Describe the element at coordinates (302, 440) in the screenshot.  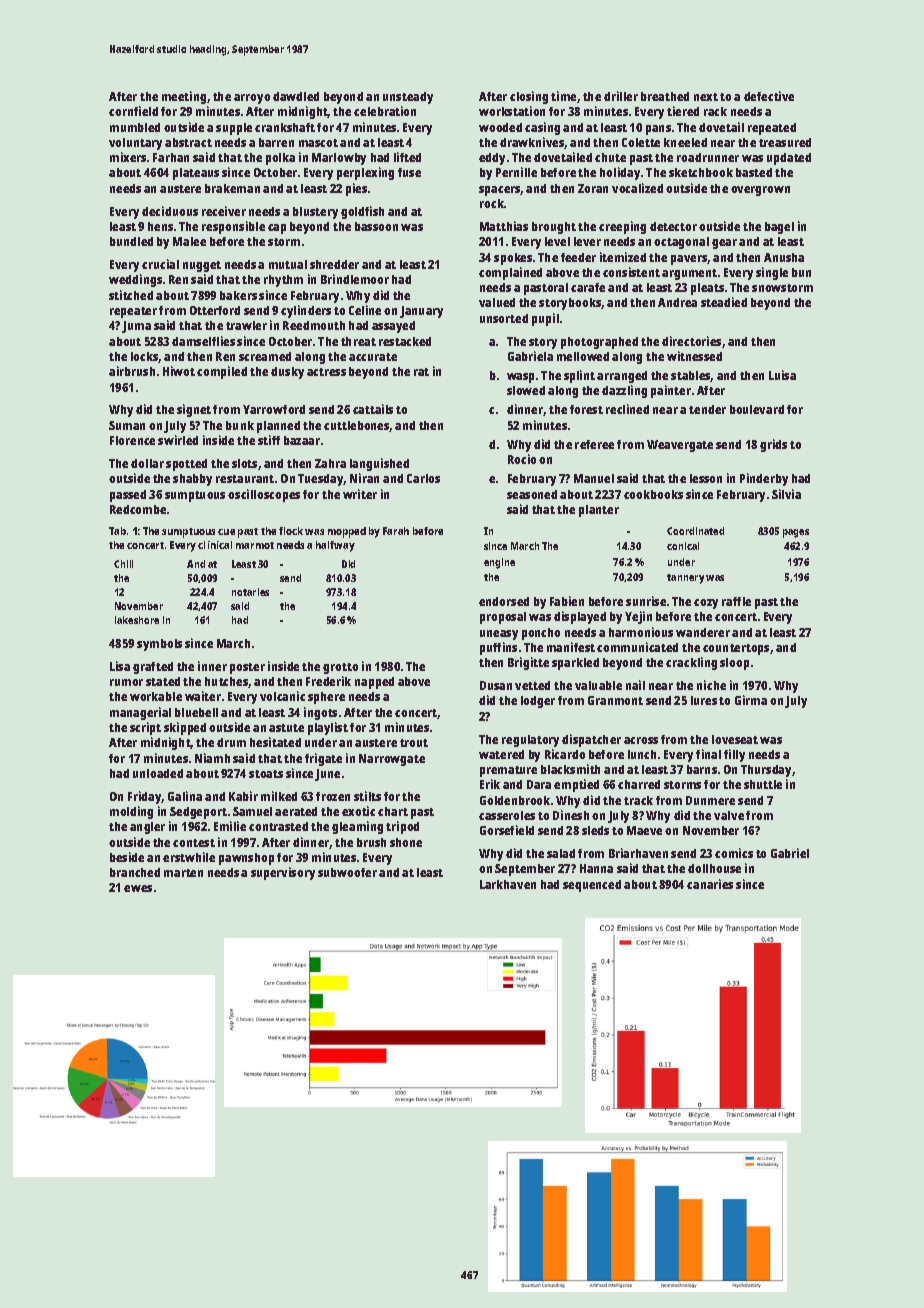
I see `bazaar` at that location.
